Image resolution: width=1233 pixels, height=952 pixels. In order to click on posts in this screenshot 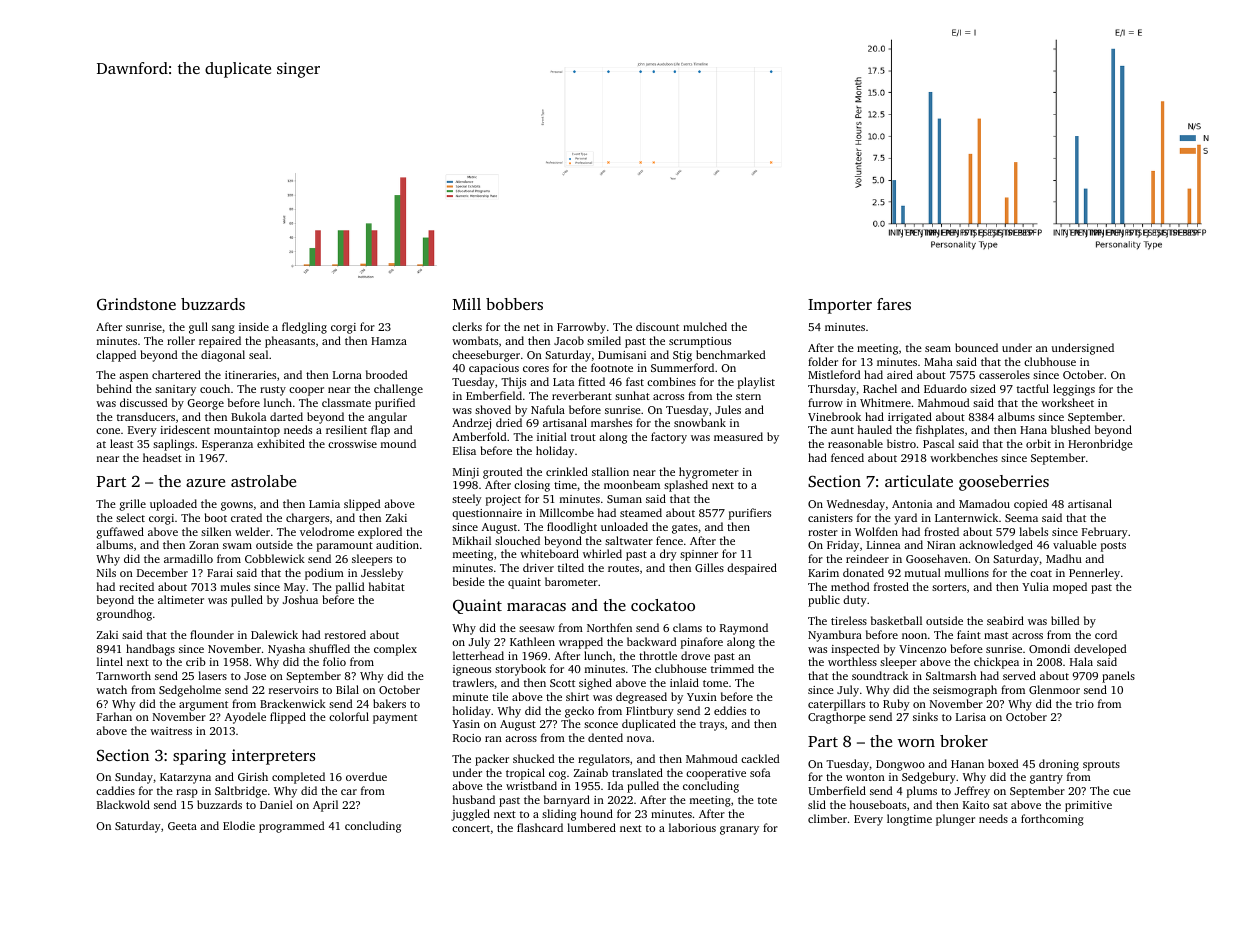, I will do `click(1113, 547)`.
